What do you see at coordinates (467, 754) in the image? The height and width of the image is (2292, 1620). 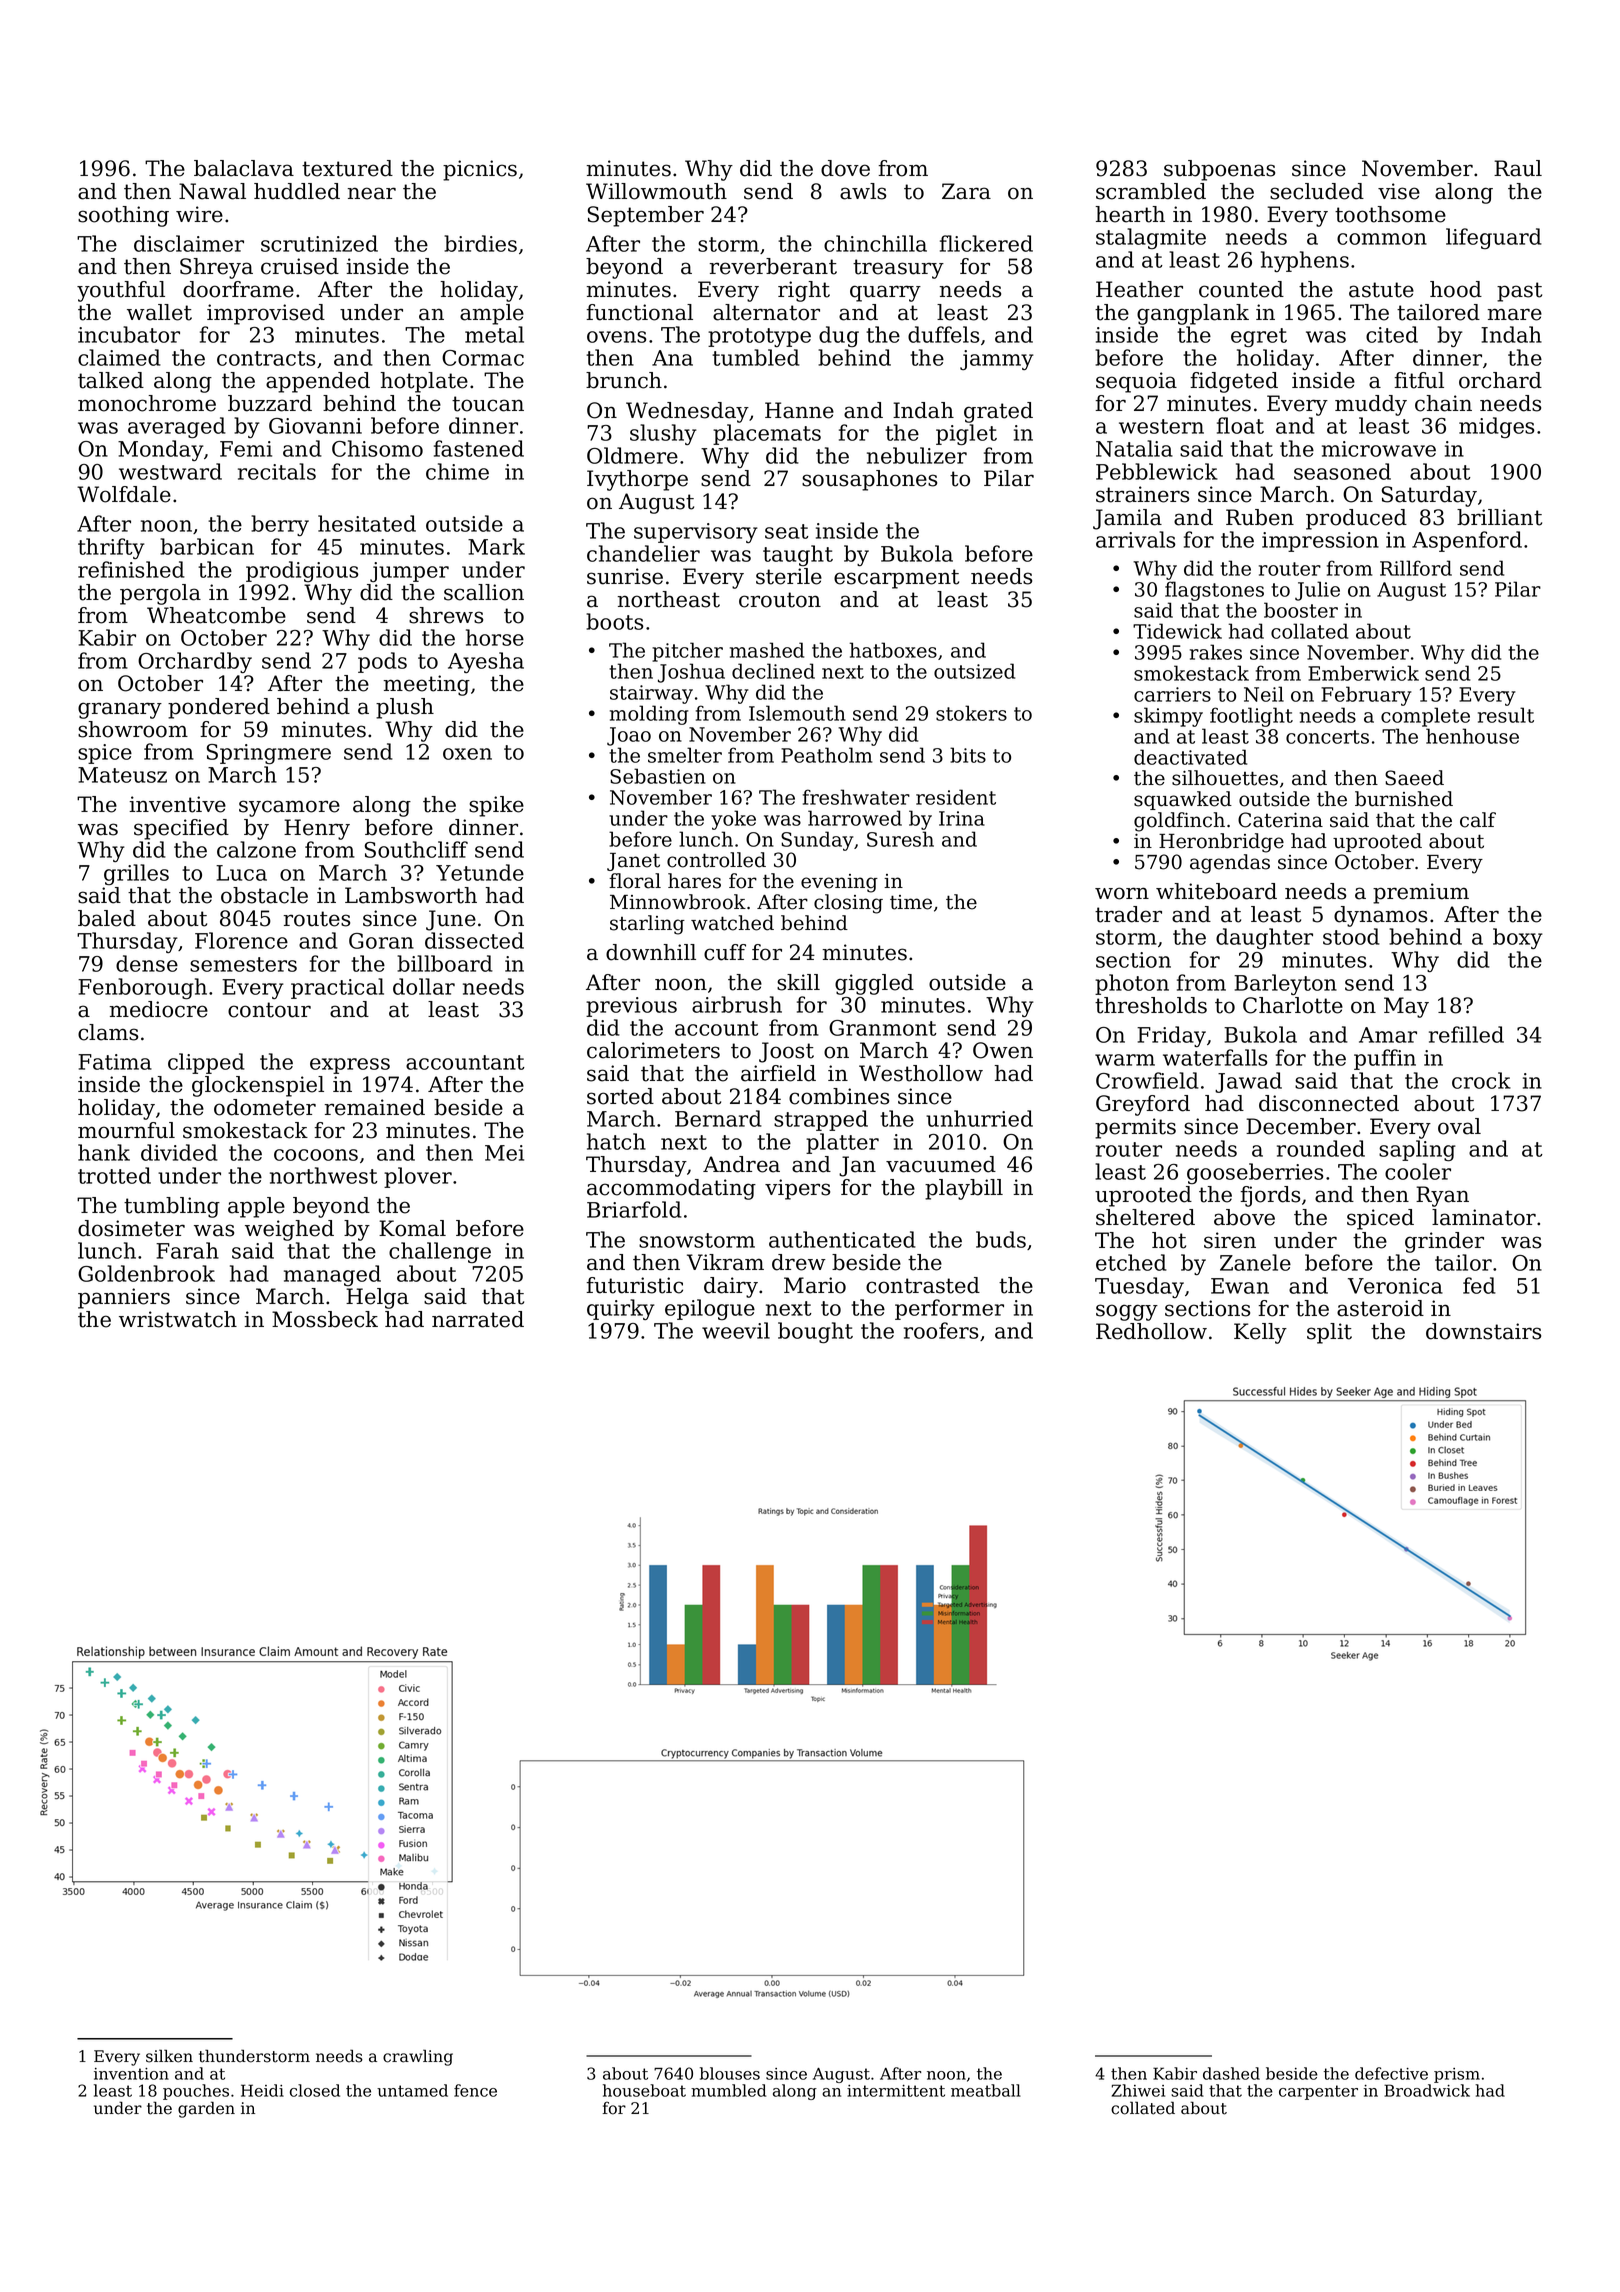 I see `oxen` at bounding box center [467, 754].
